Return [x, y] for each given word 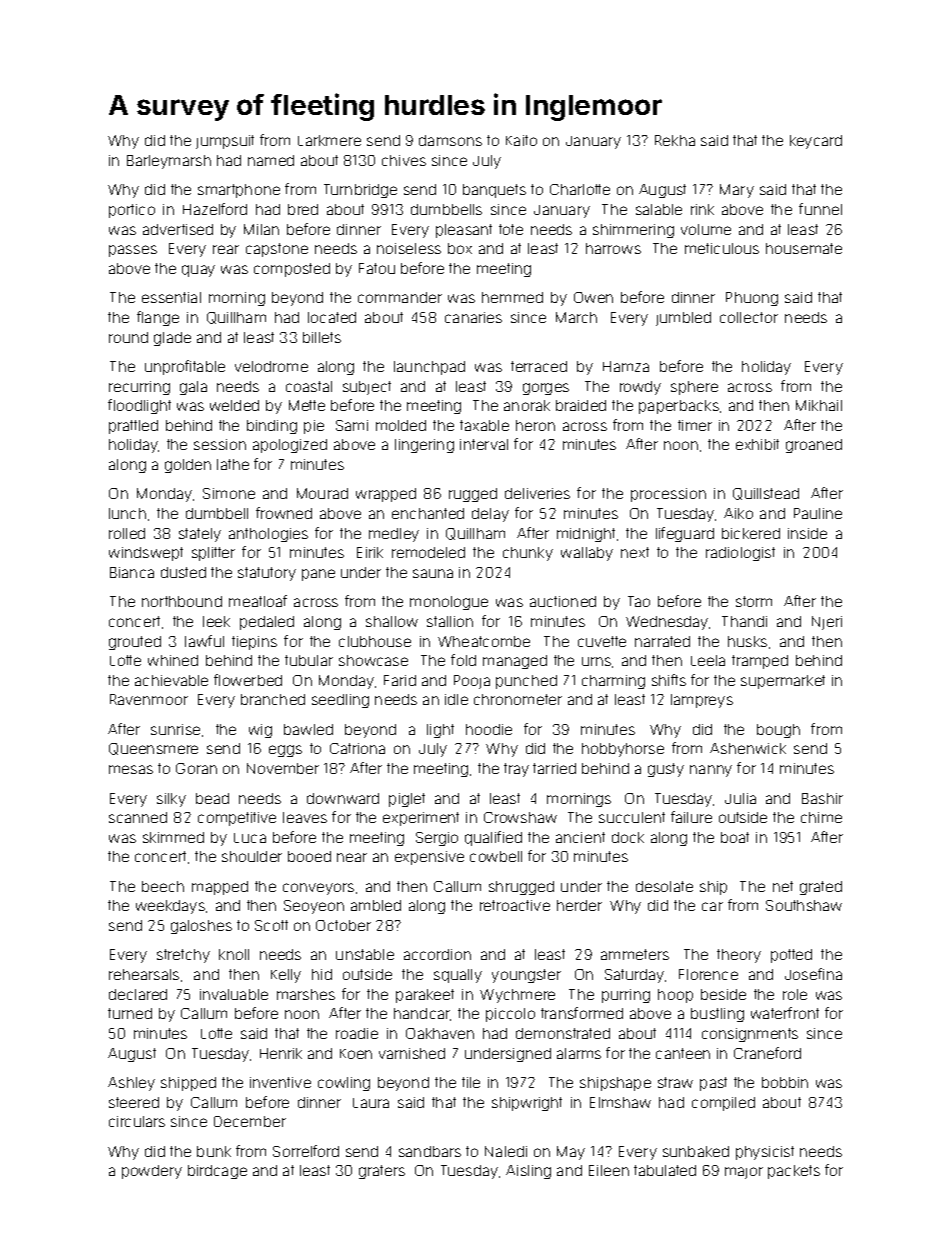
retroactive [515, 905]
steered [134, 1102]
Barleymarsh [169, 162]
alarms [579, 1053]
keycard [816, 142]
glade [172, 339]
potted [791, 956]
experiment [421, 819]
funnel [820, 209]
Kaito [521, 140]
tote [511, 229]
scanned [138, 817]
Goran [196, 768]
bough [778, 731]
